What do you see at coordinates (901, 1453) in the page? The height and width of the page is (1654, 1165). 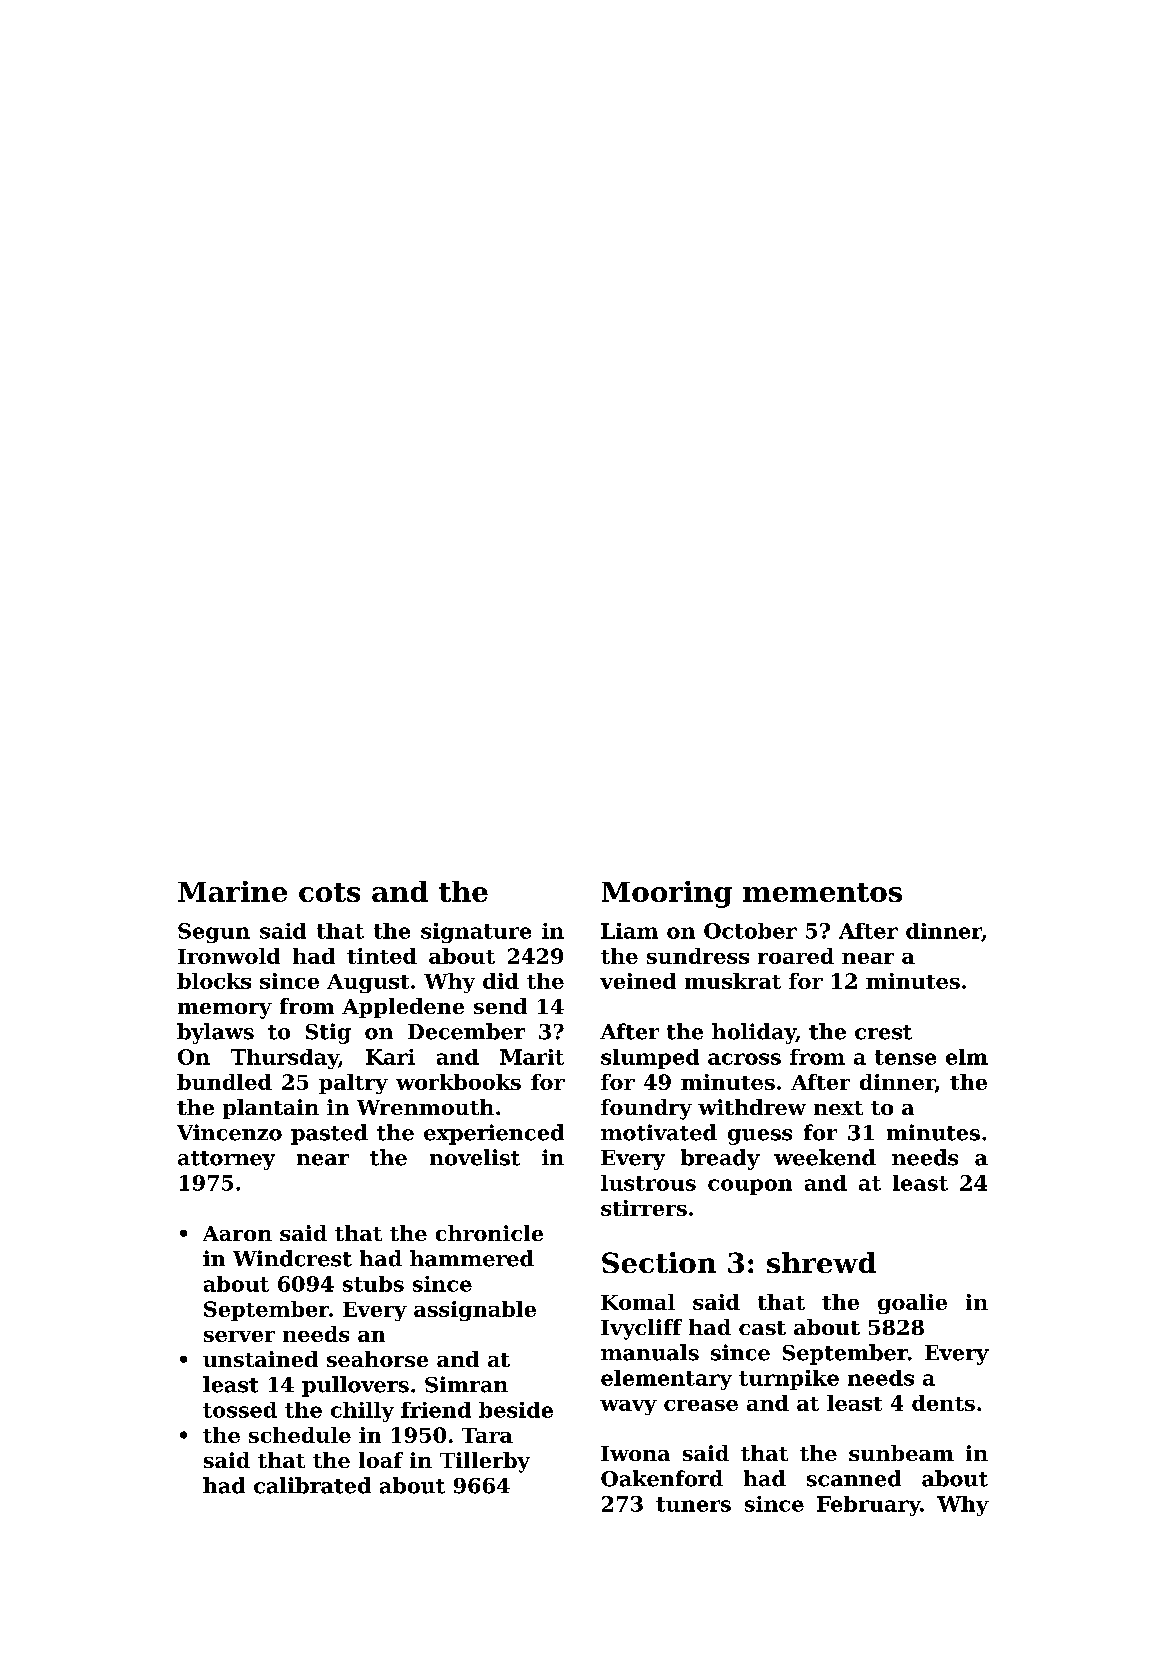 I see `sunbeam` at bounding box center [901, 1453].
